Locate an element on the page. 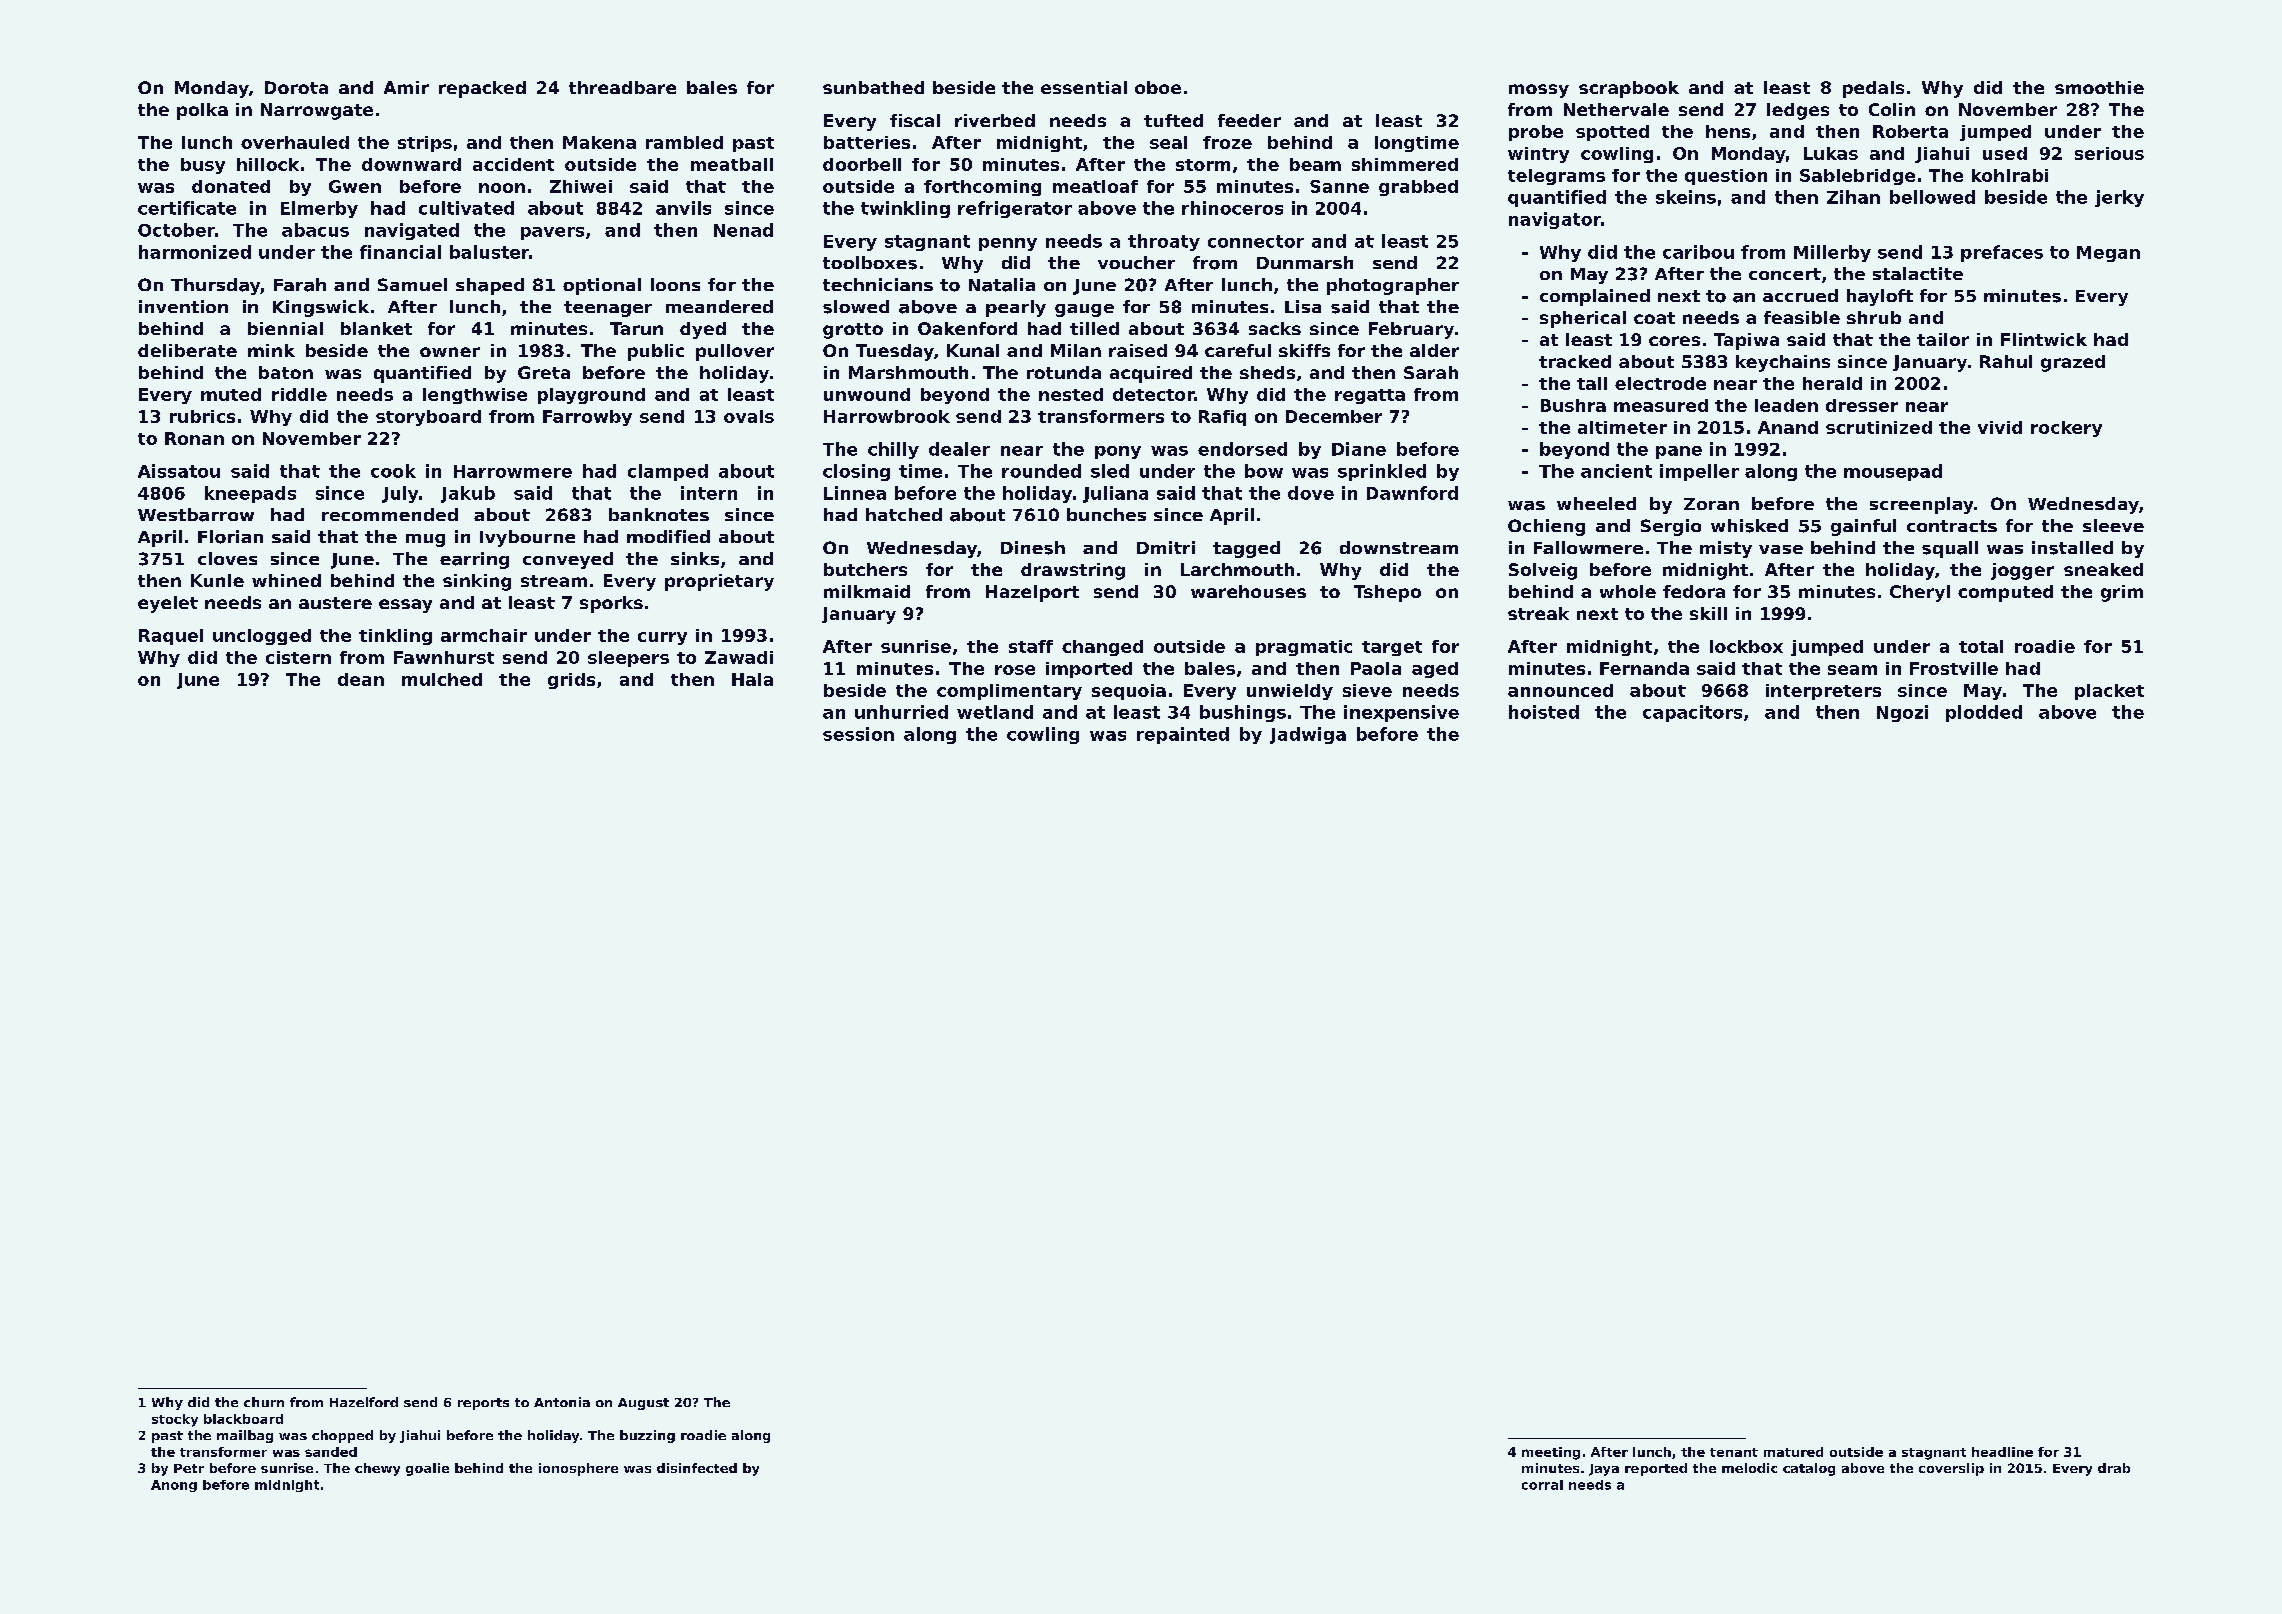 This document has width=2282, height=1614. abacus is located at coordinates (315, 230).
